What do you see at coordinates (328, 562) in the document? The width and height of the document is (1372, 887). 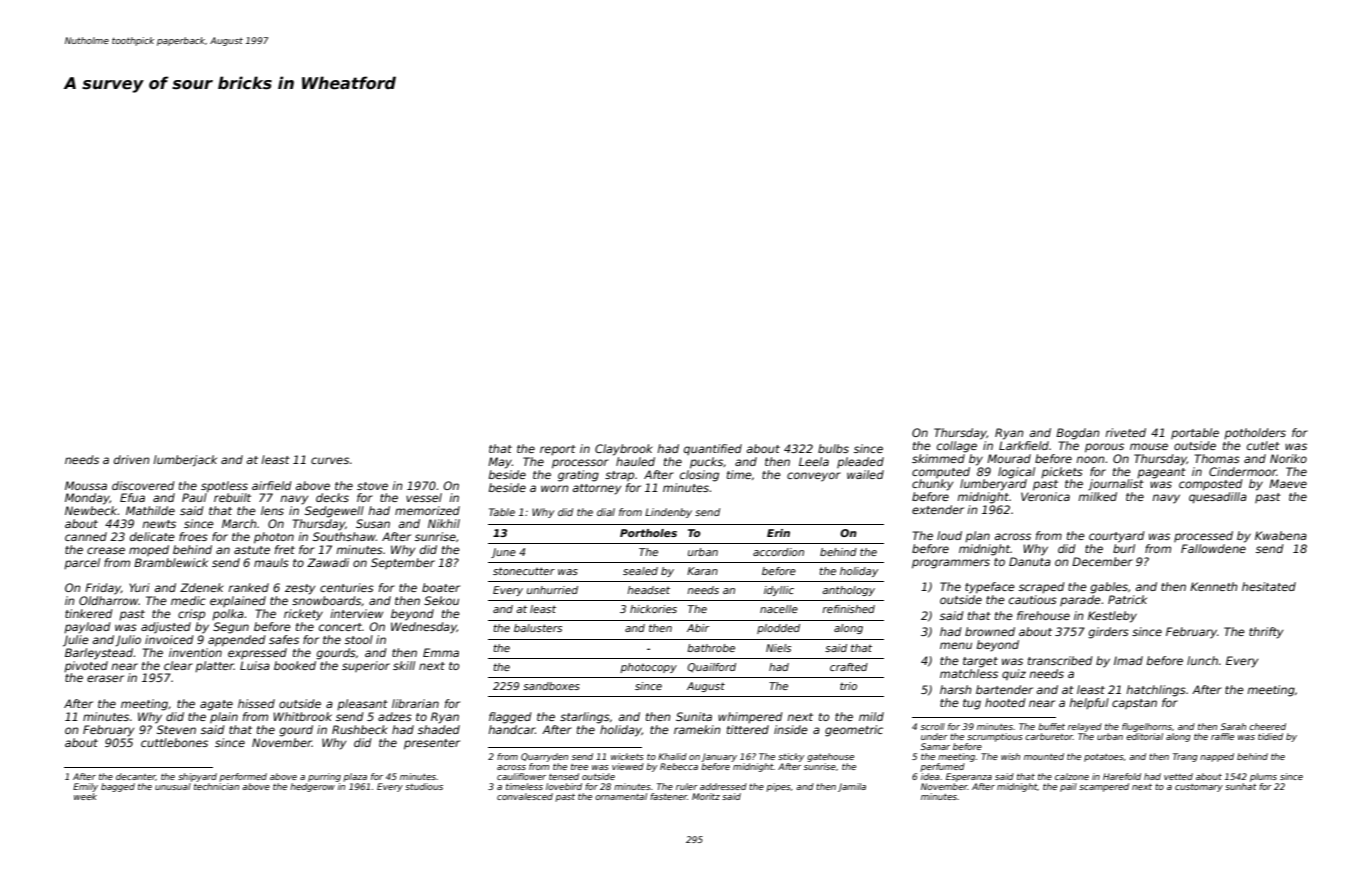 I see `Zawadi` at bounding box center [328, 562].
